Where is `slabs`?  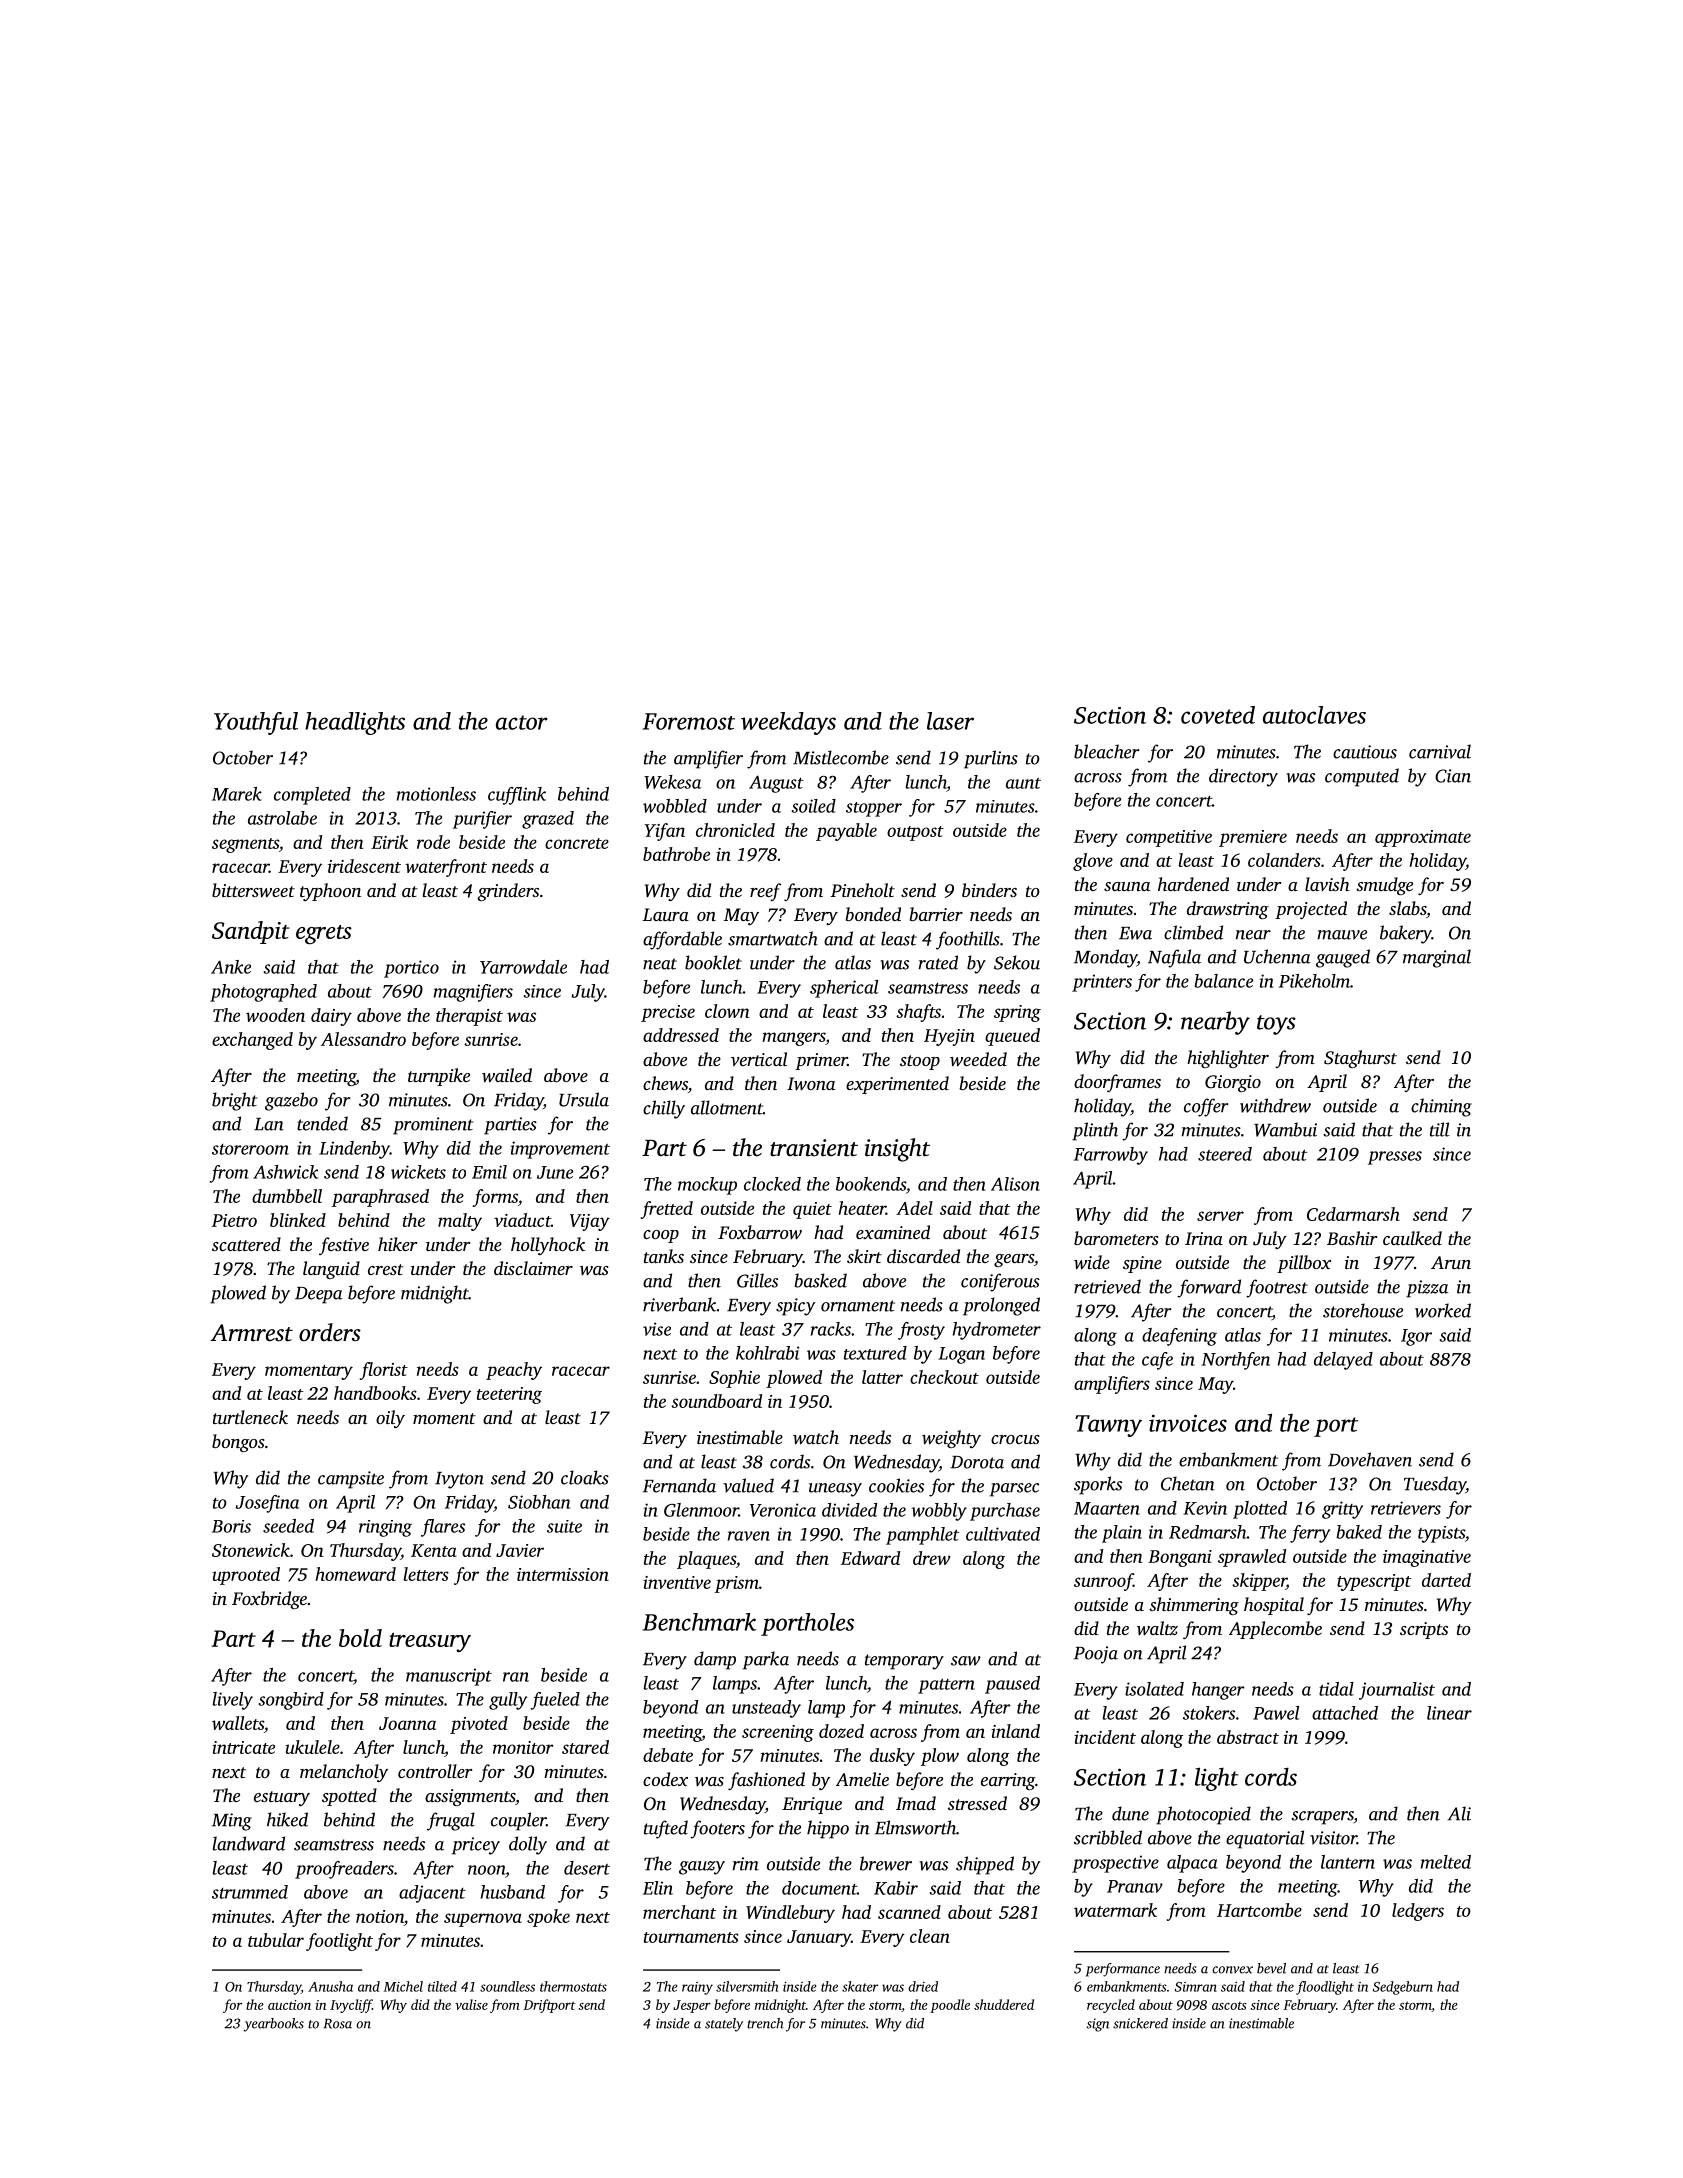 slabs is located at coordinates (1407, 908).
